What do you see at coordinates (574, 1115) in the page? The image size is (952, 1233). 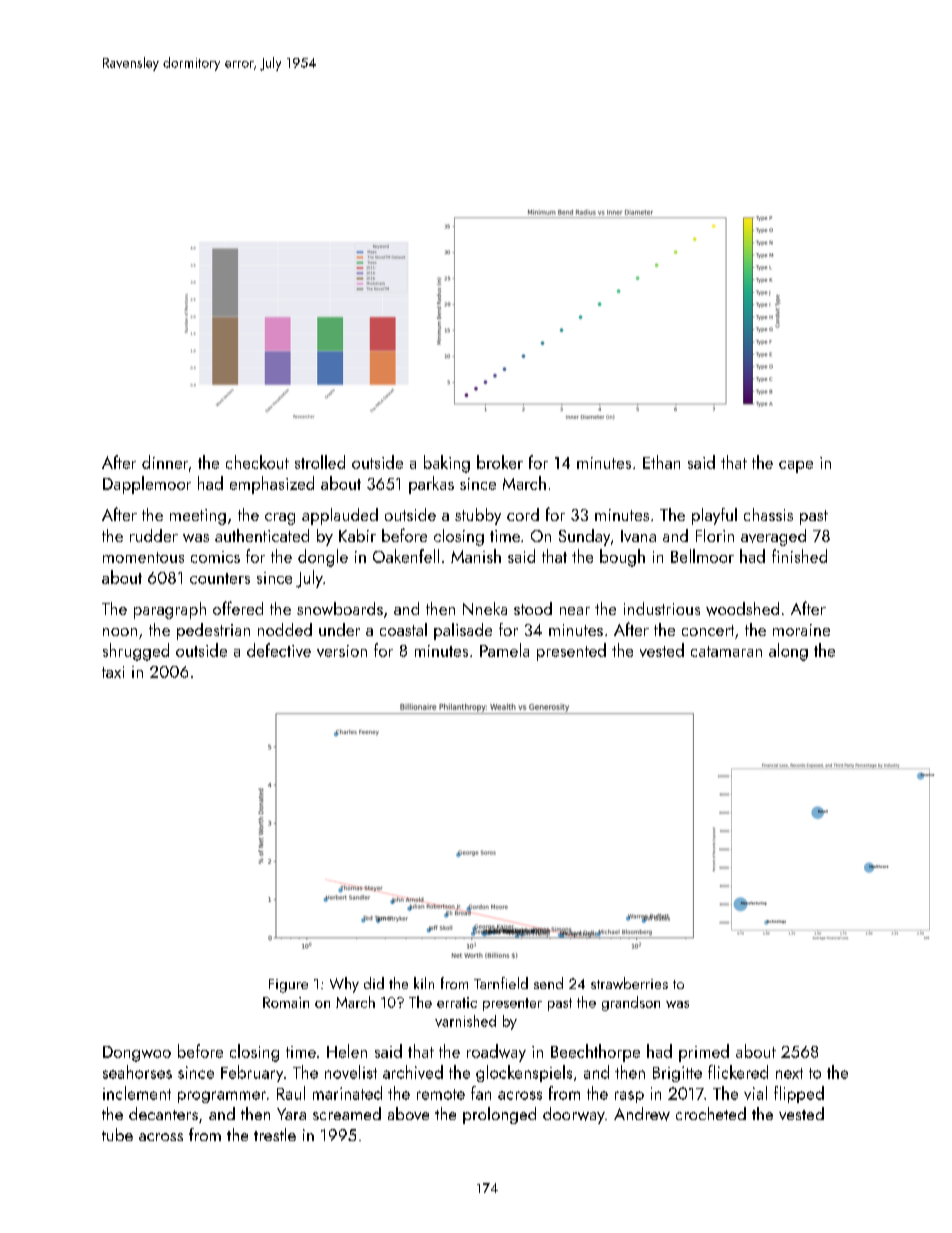 I see `doorway` at bounding box center [574, 1115].
